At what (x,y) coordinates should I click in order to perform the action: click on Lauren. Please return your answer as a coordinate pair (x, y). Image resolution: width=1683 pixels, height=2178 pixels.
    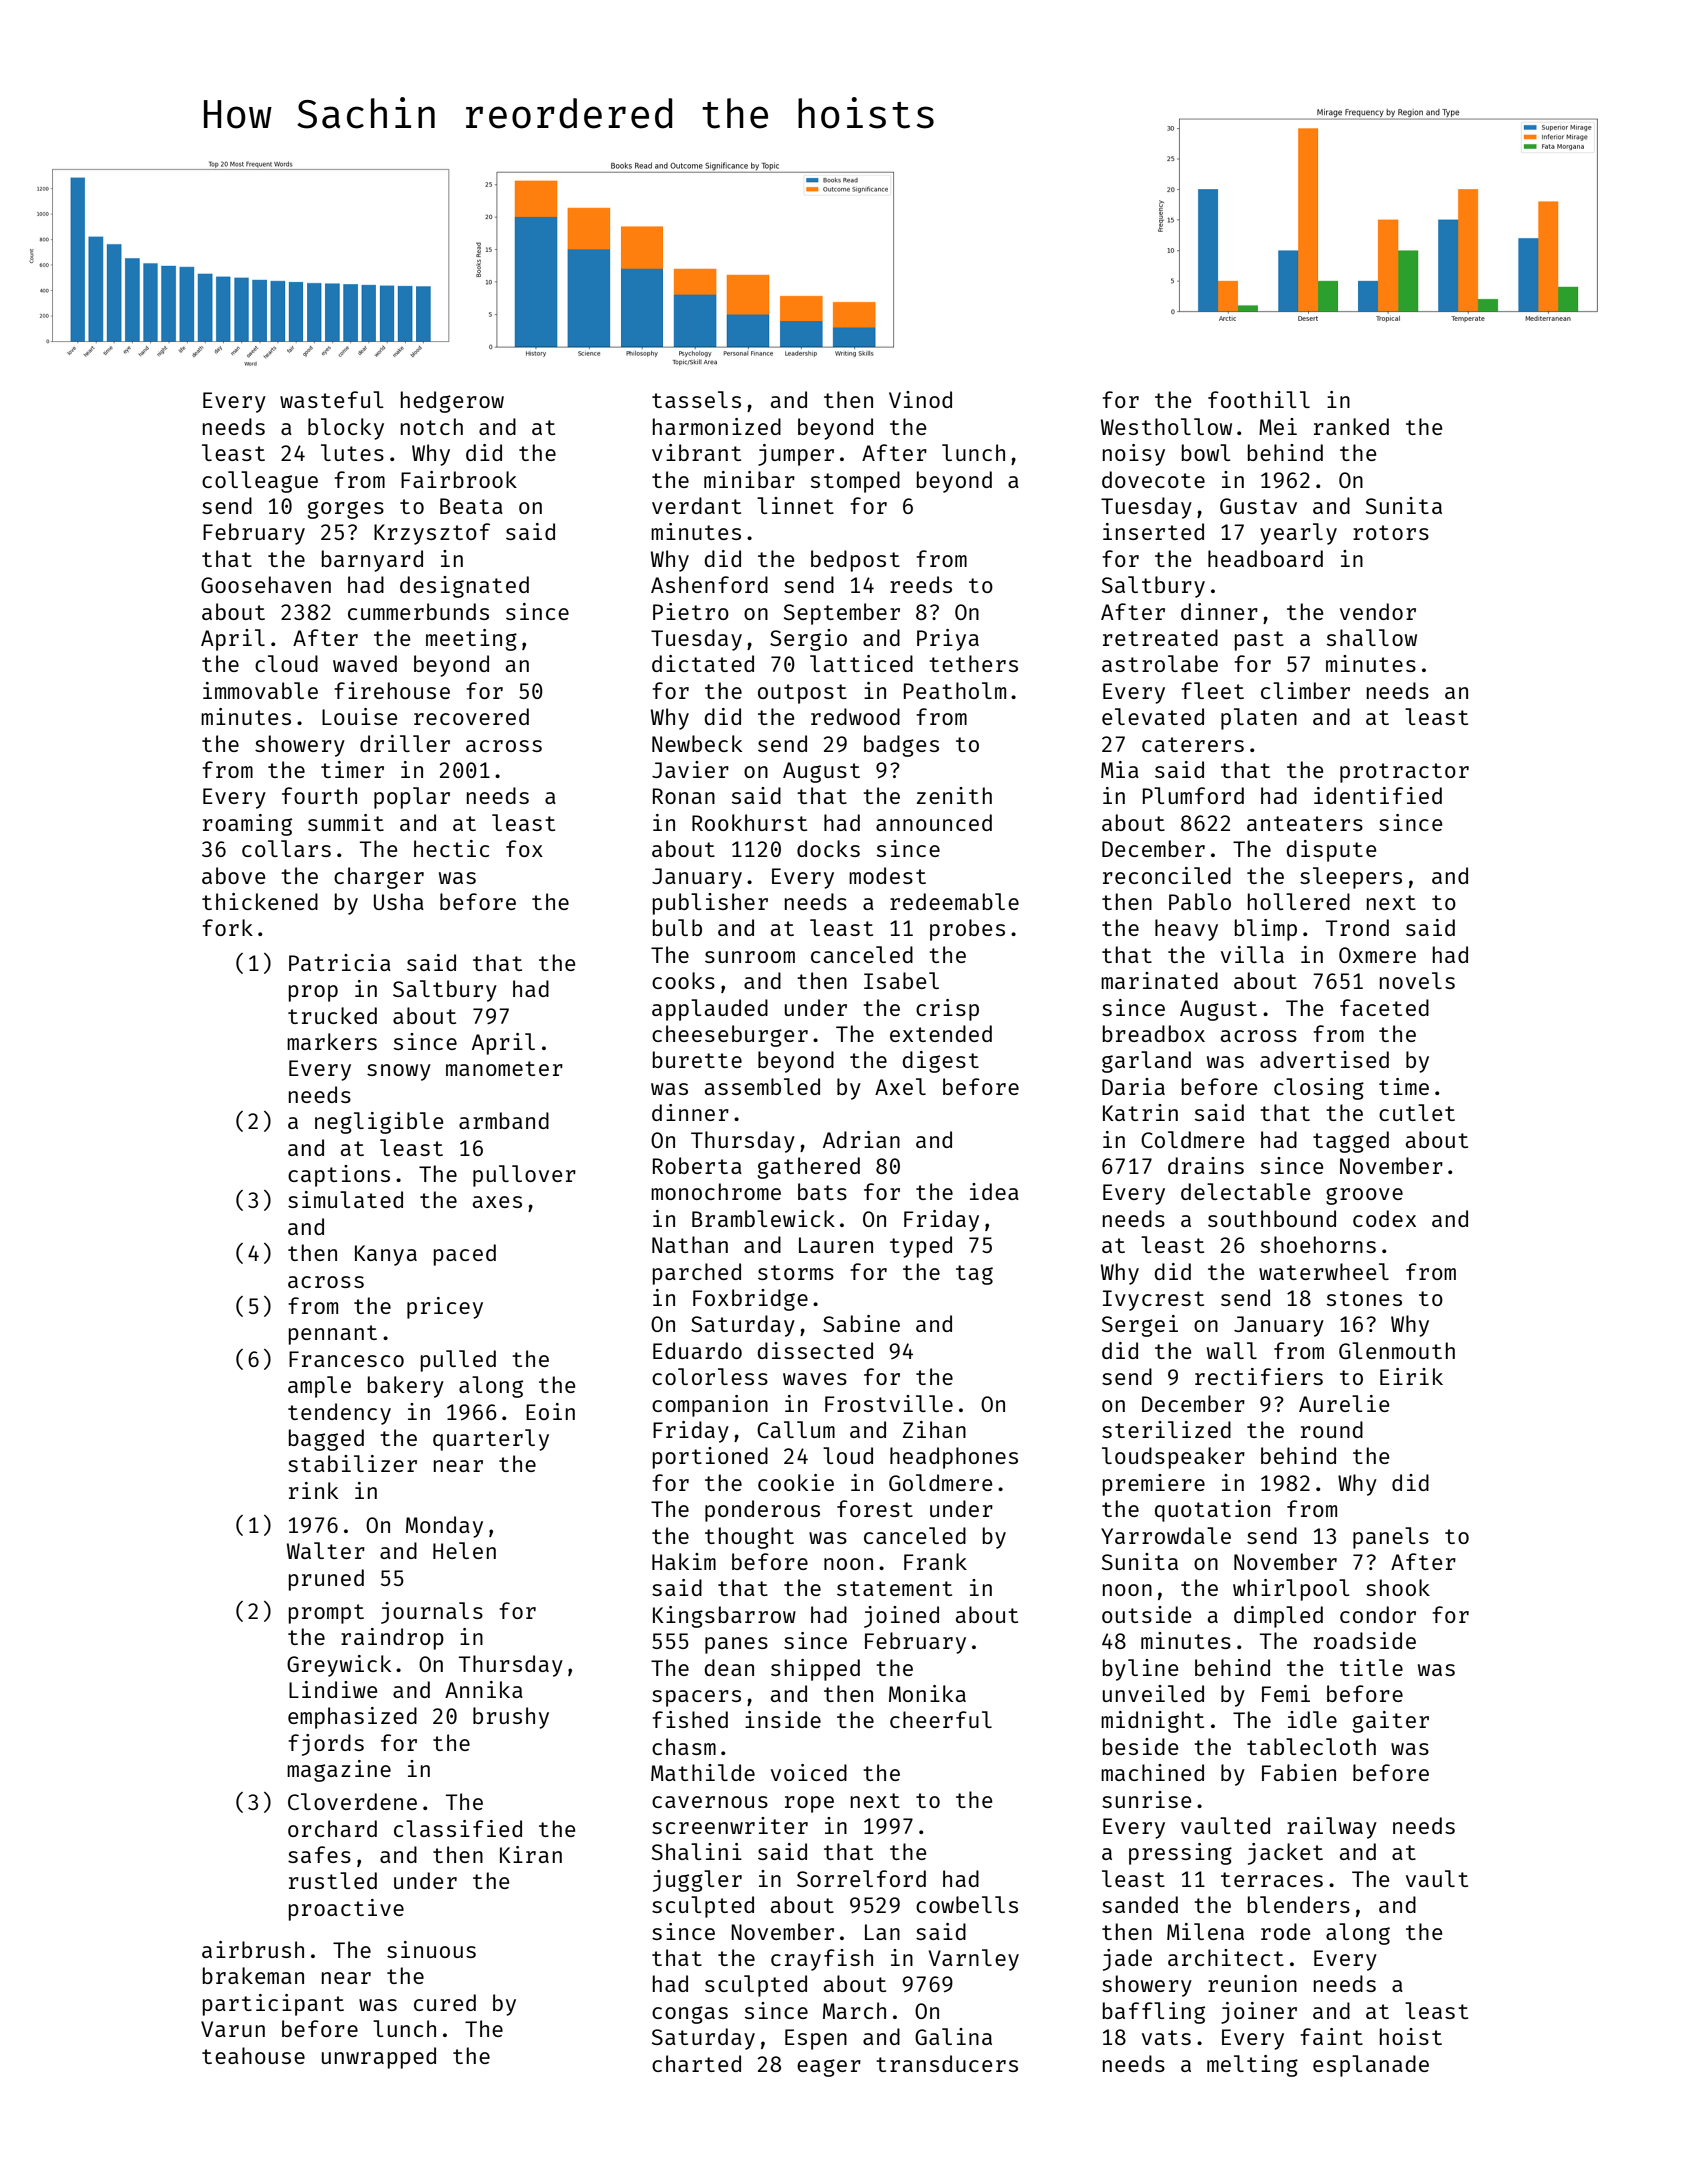
    Looking at the image, I should click on (836, 1245).
